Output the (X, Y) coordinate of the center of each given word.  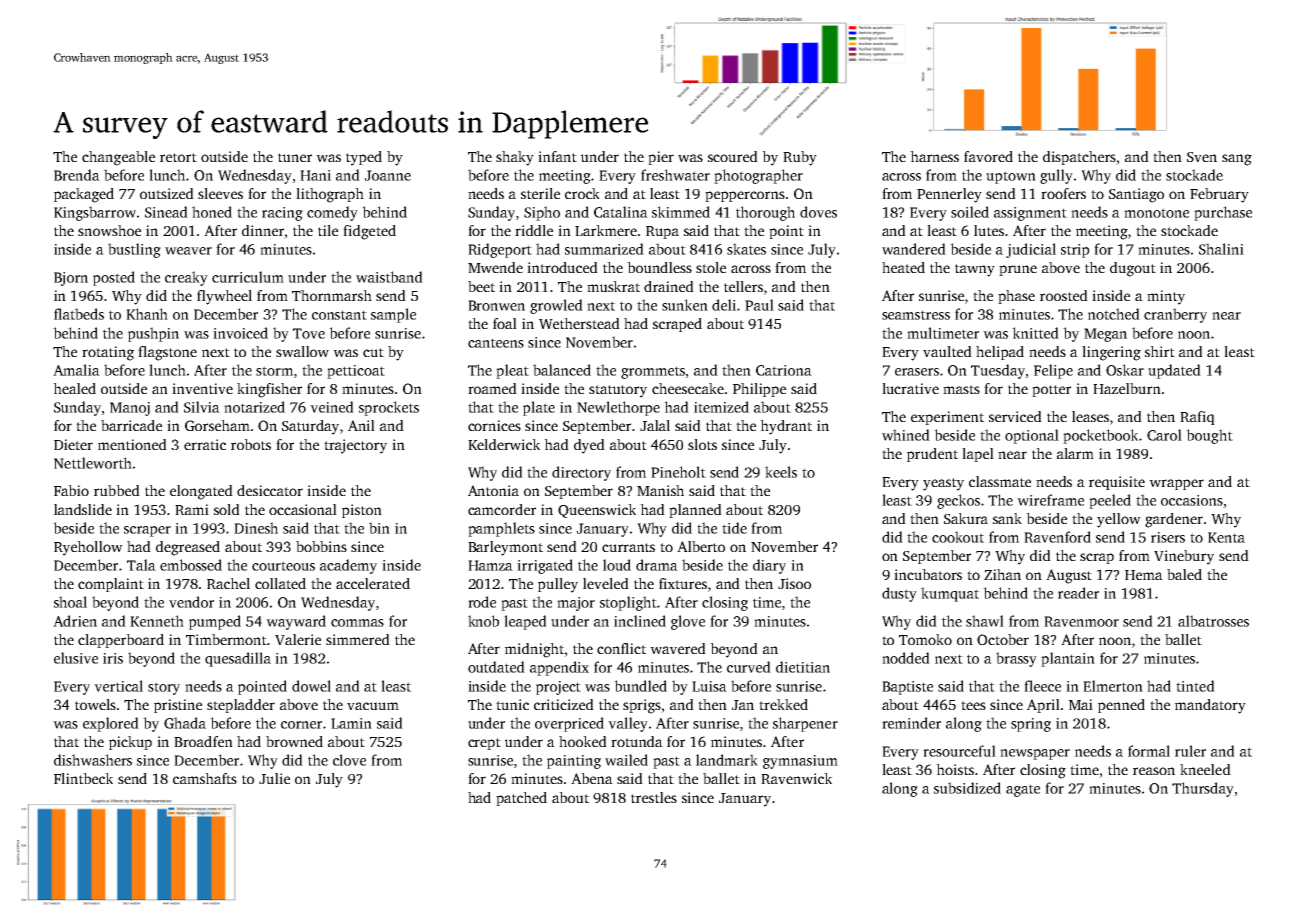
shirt (1160, 351)
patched (521, 799)
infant (557, 156)
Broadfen (203, 741)
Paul (759, 305)
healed (74, 388)
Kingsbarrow (95, 213)
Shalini (1221, 249)
